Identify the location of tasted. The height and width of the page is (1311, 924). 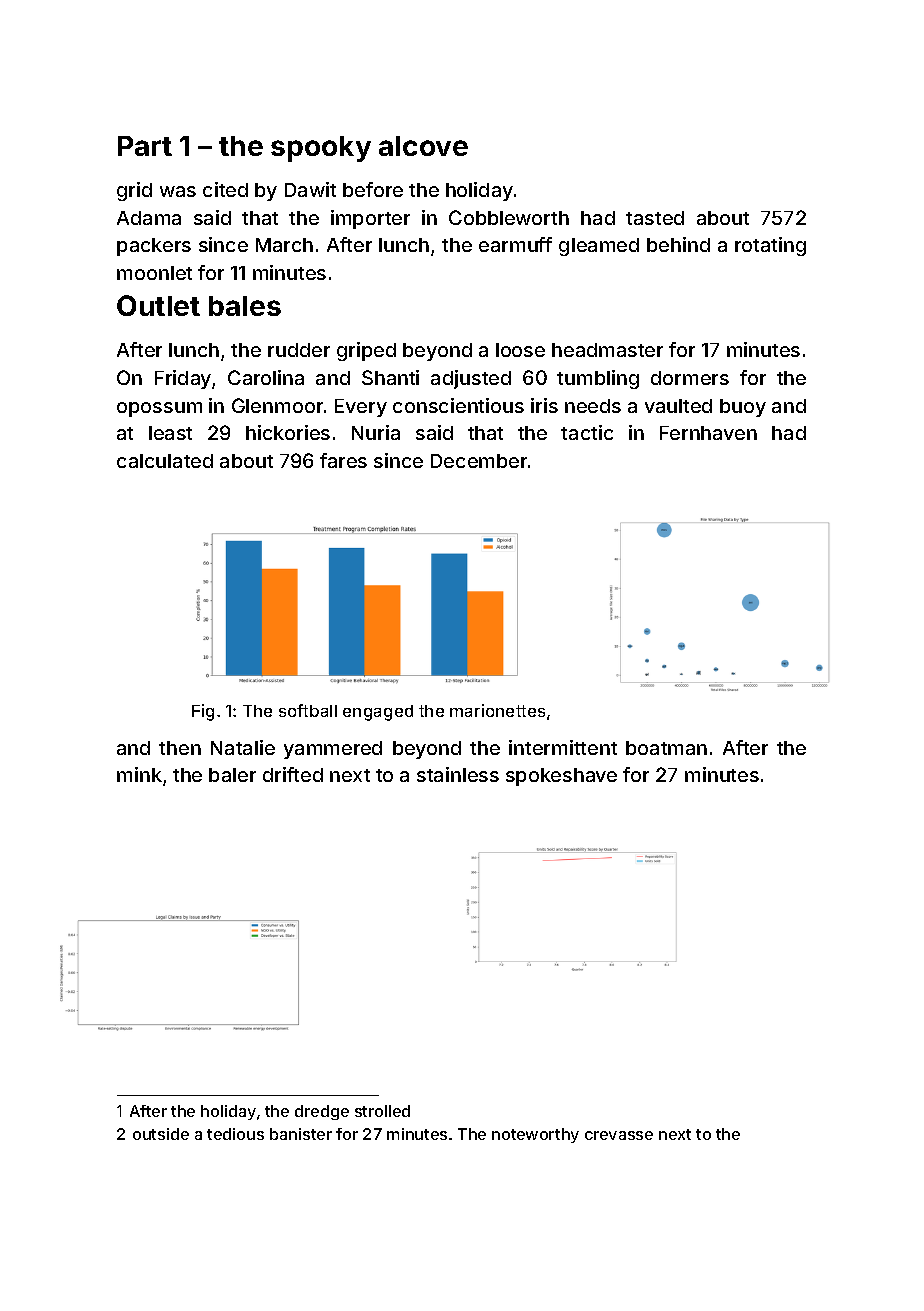
(655, 218).
